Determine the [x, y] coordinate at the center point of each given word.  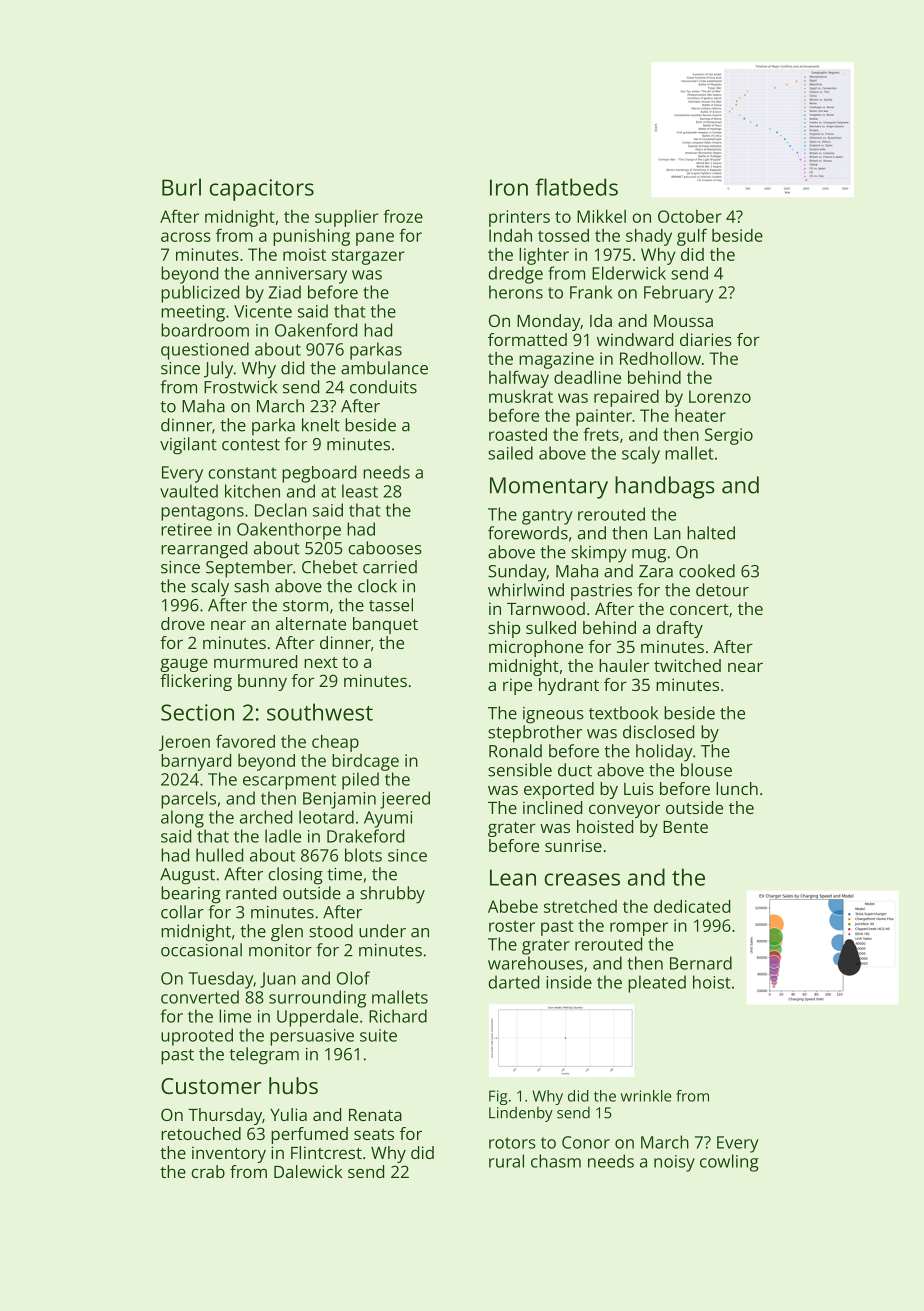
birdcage [365, 762]
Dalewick [308, 1171]
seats [374, 1134]
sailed [510, 453]
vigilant [188, 446]
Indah [510, 235]
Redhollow [660, 358]
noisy [674, 1163]
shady [649, 237]
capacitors [262, 190]
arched [266, 817]
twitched [687, 665]
